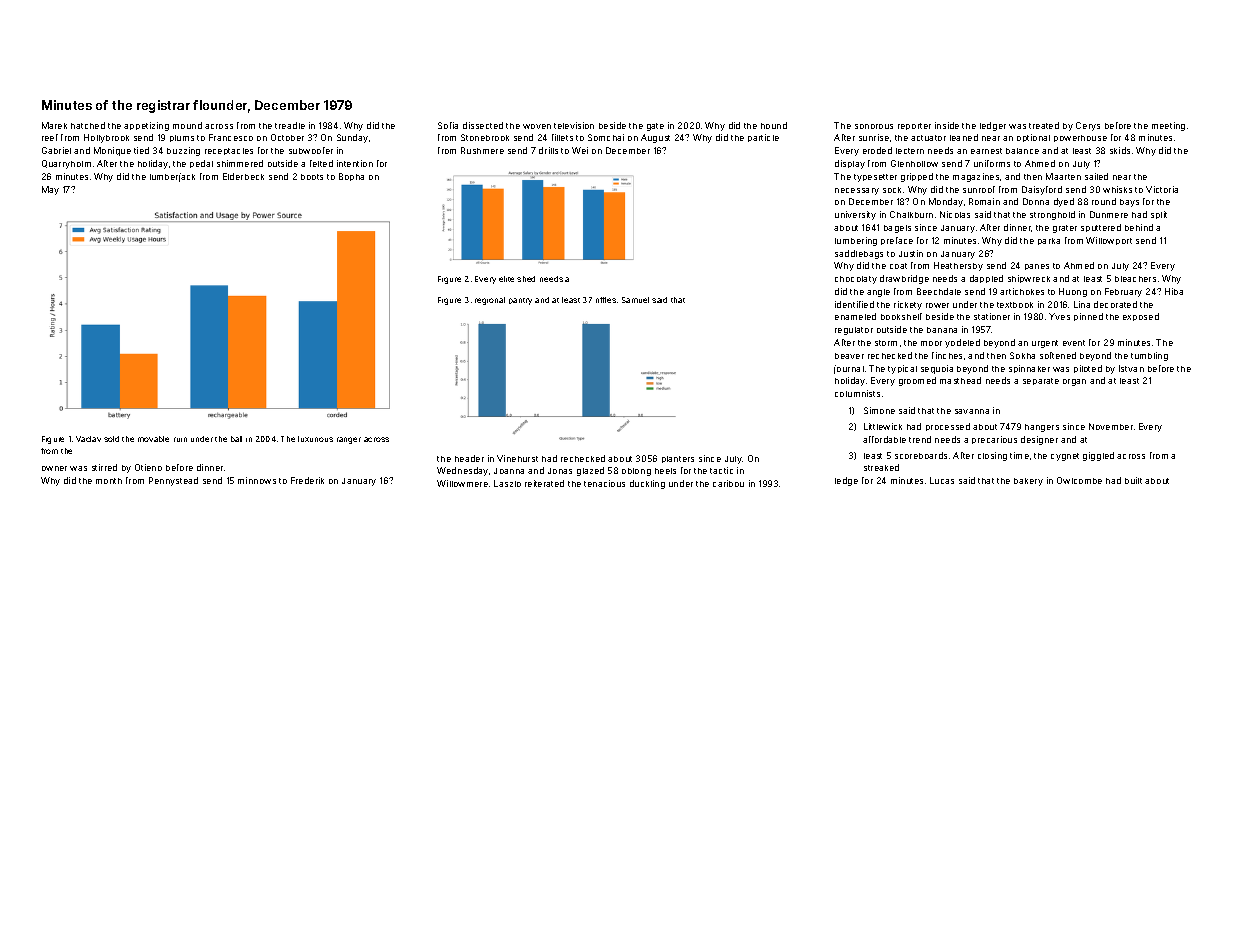  I want to click on Gabriel, so click(56, 150).
